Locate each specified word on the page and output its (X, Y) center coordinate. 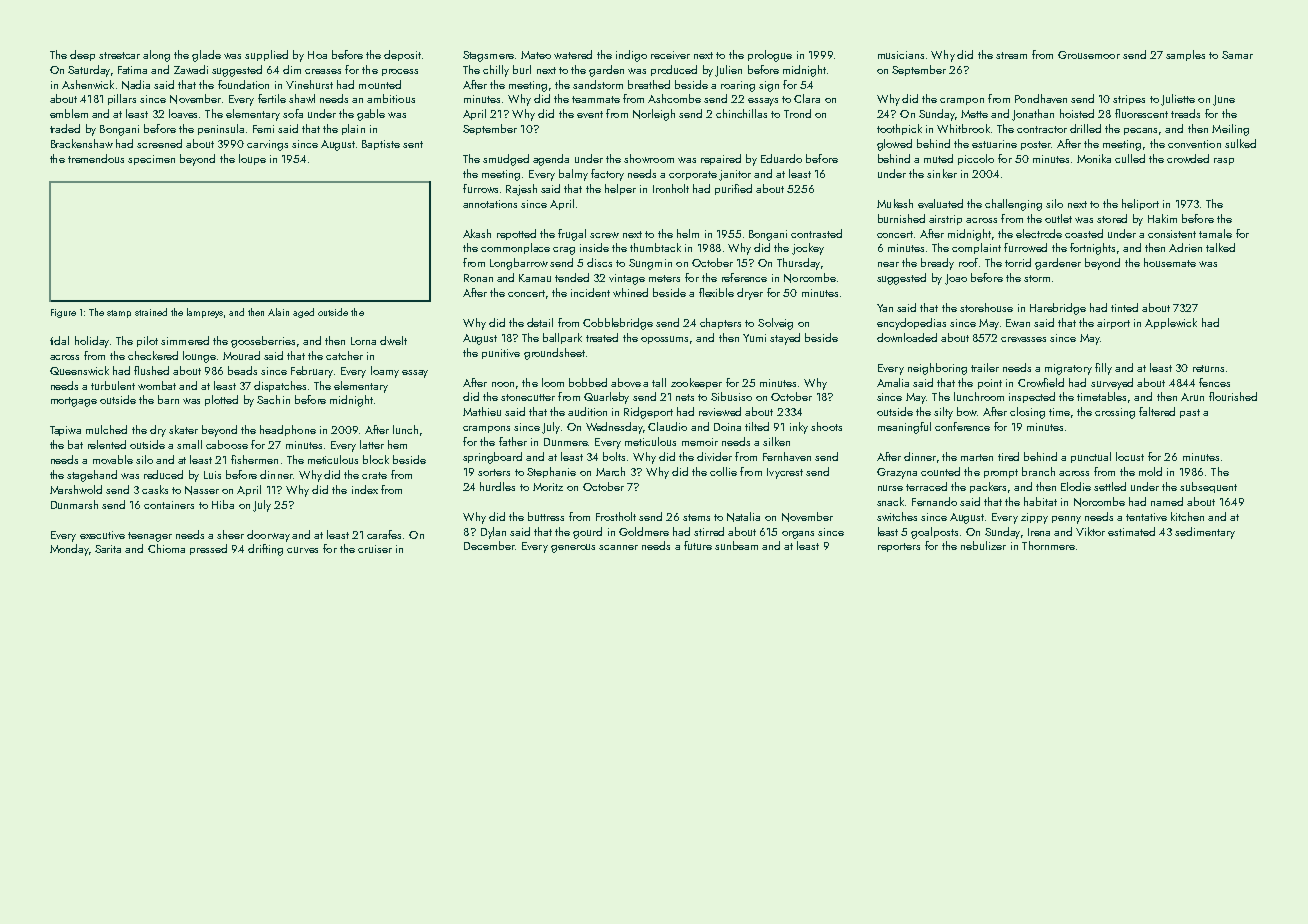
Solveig (775, 324)
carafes (384, 534)
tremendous (96, 158)
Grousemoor (1089, 55)
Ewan (1018, 323)
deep (82, 55)
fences (1214, 382)
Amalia (893, 382)
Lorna (363, 341)
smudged (506, 160)
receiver (670, 55)
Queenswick (79, 370)
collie (723, 471)
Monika (1094, 158)
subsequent (1208, 487)
